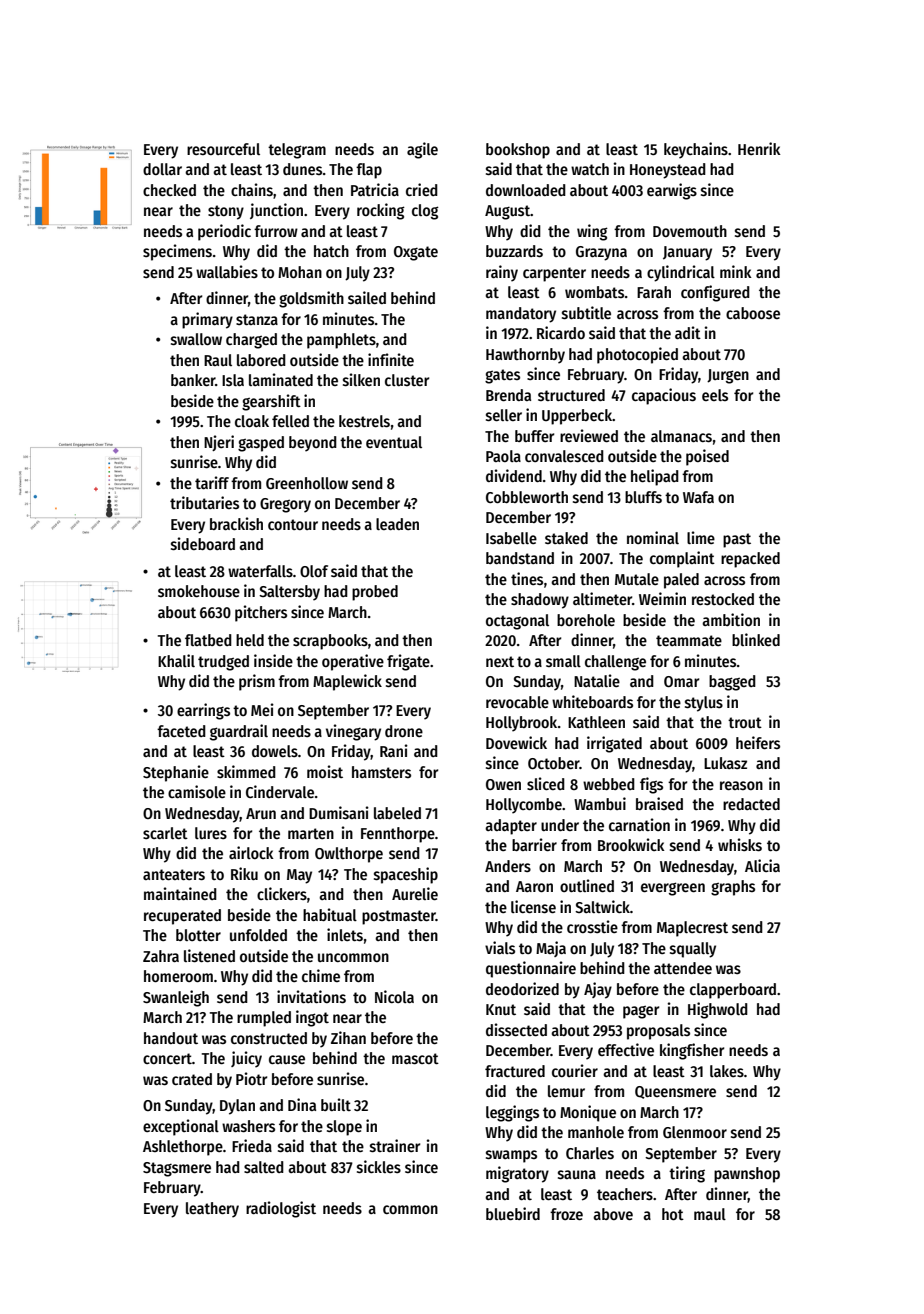 The height and width of the screenshot is (1314, 924). Describe the element at coordinates (177, 1169) in the screenshot. I see `Stagsmere` at that location.
